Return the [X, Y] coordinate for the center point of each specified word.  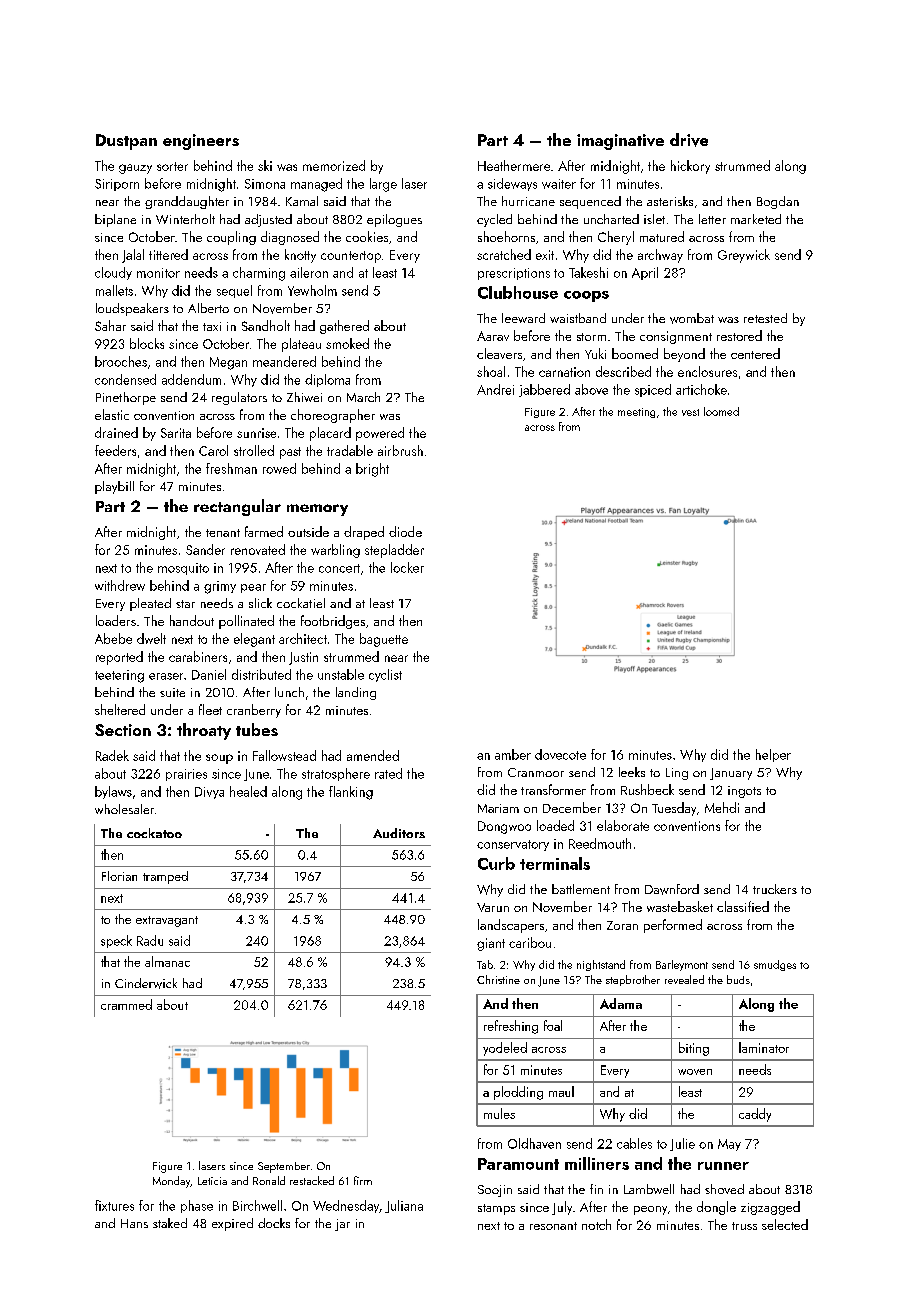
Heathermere [514, 165]
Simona [265, 184]
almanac [167, 961]
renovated [258, 549]
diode [405, 531]
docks [274, 1223]
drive [689, 140]
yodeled [505, 1049]
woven [695, 1072]
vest [690, 412]
